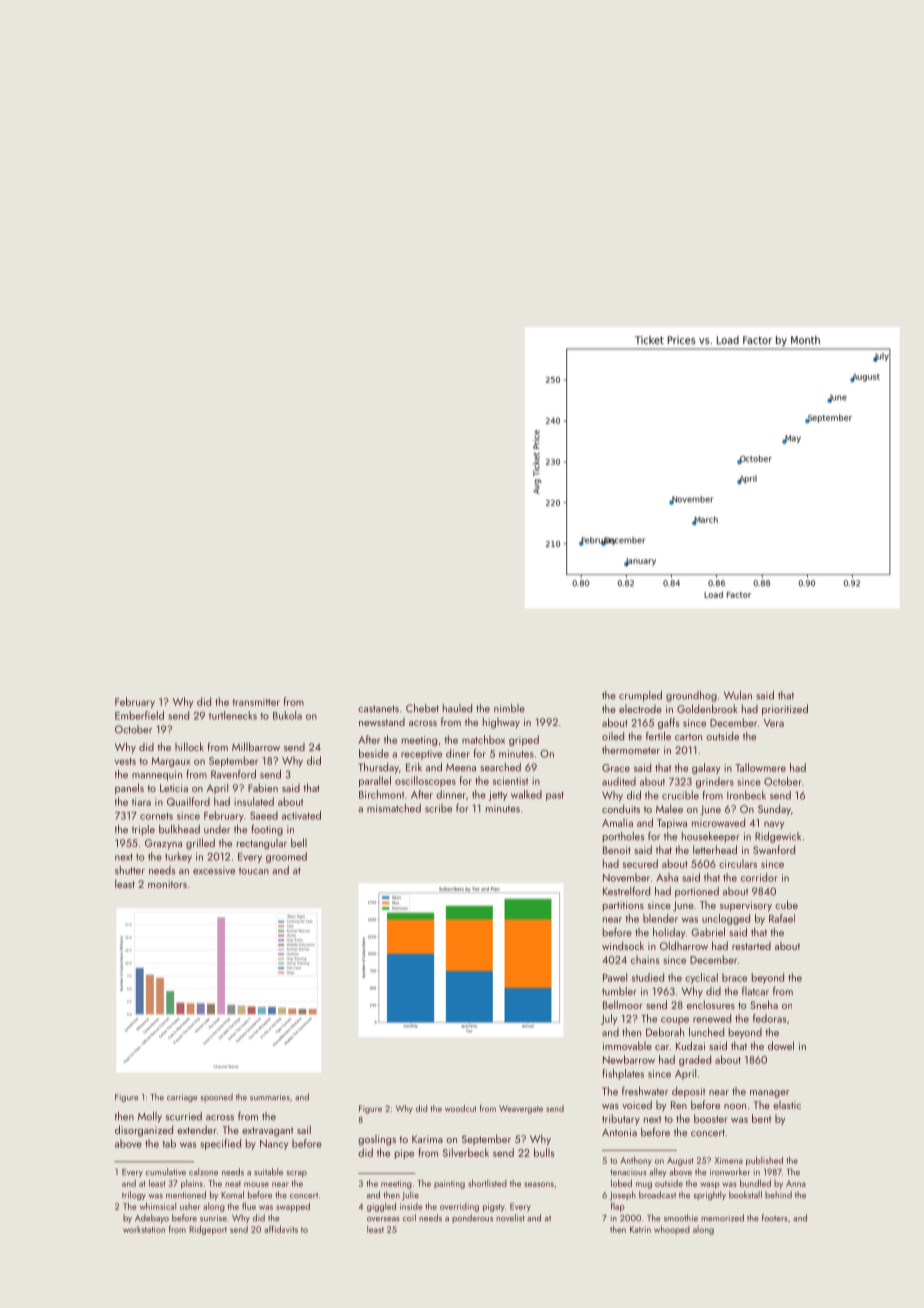  What do you see at coordinates (616, 768) in the image?
I see `Grace` at bounding box center [616, 768].
